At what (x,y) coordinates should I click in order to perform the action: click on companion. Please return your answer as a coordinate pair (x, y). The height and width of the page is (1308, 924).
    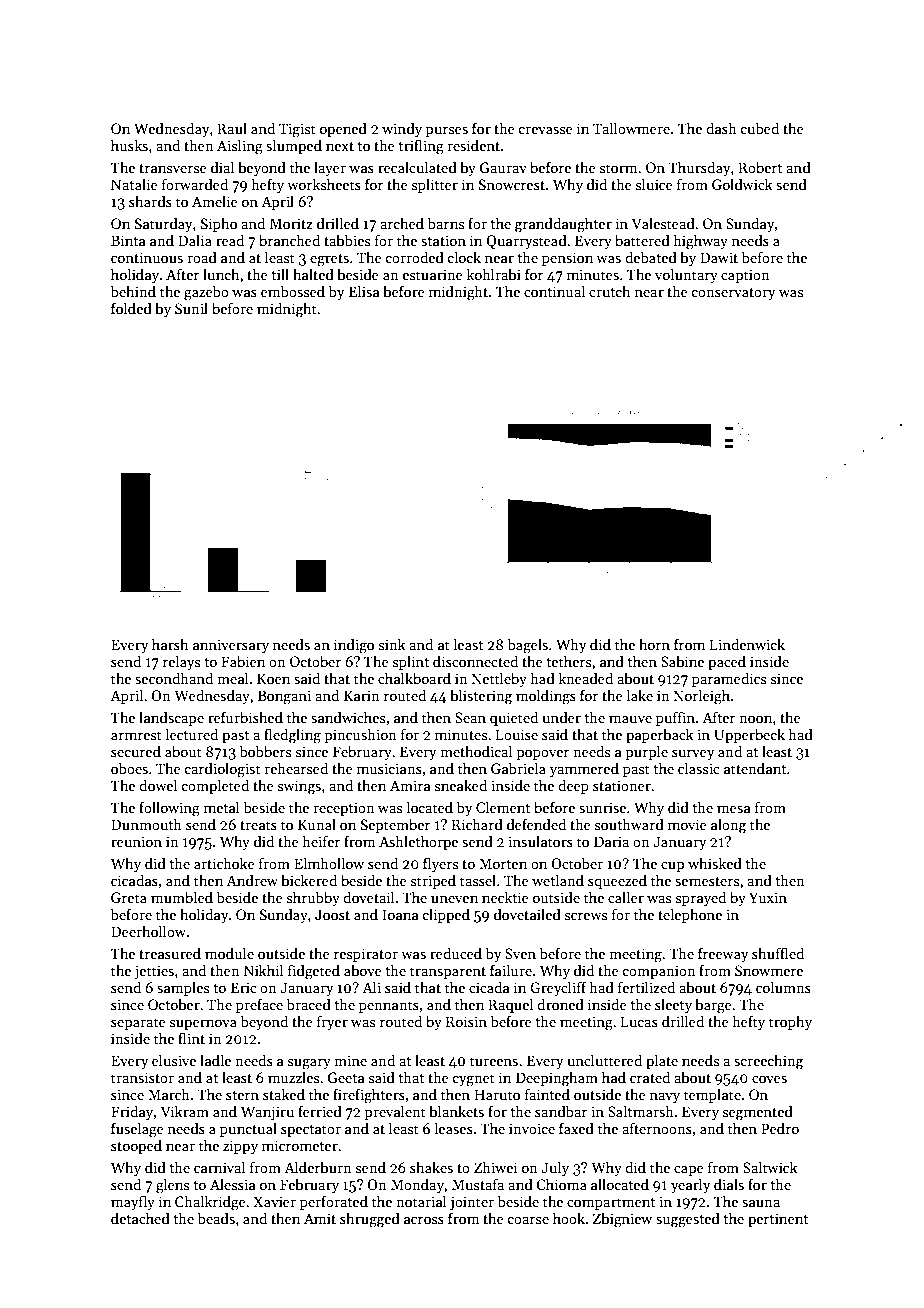
    Looking at the image, I should click on (659, 972).
